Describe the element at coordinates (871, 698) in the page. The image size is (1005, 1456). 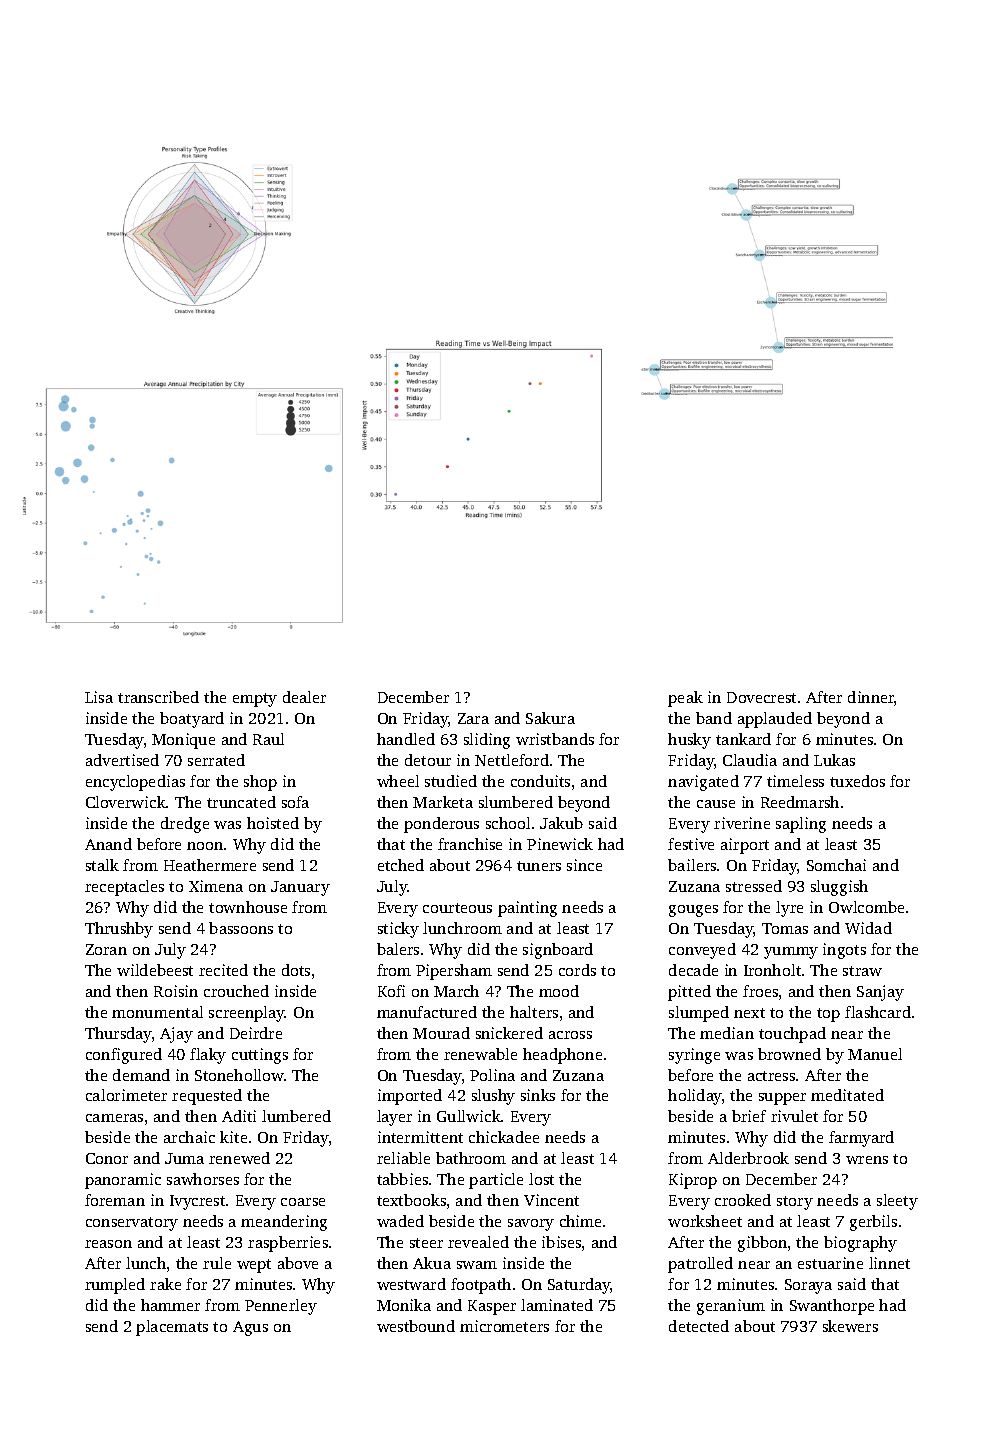
I see `dinner` at that location.
